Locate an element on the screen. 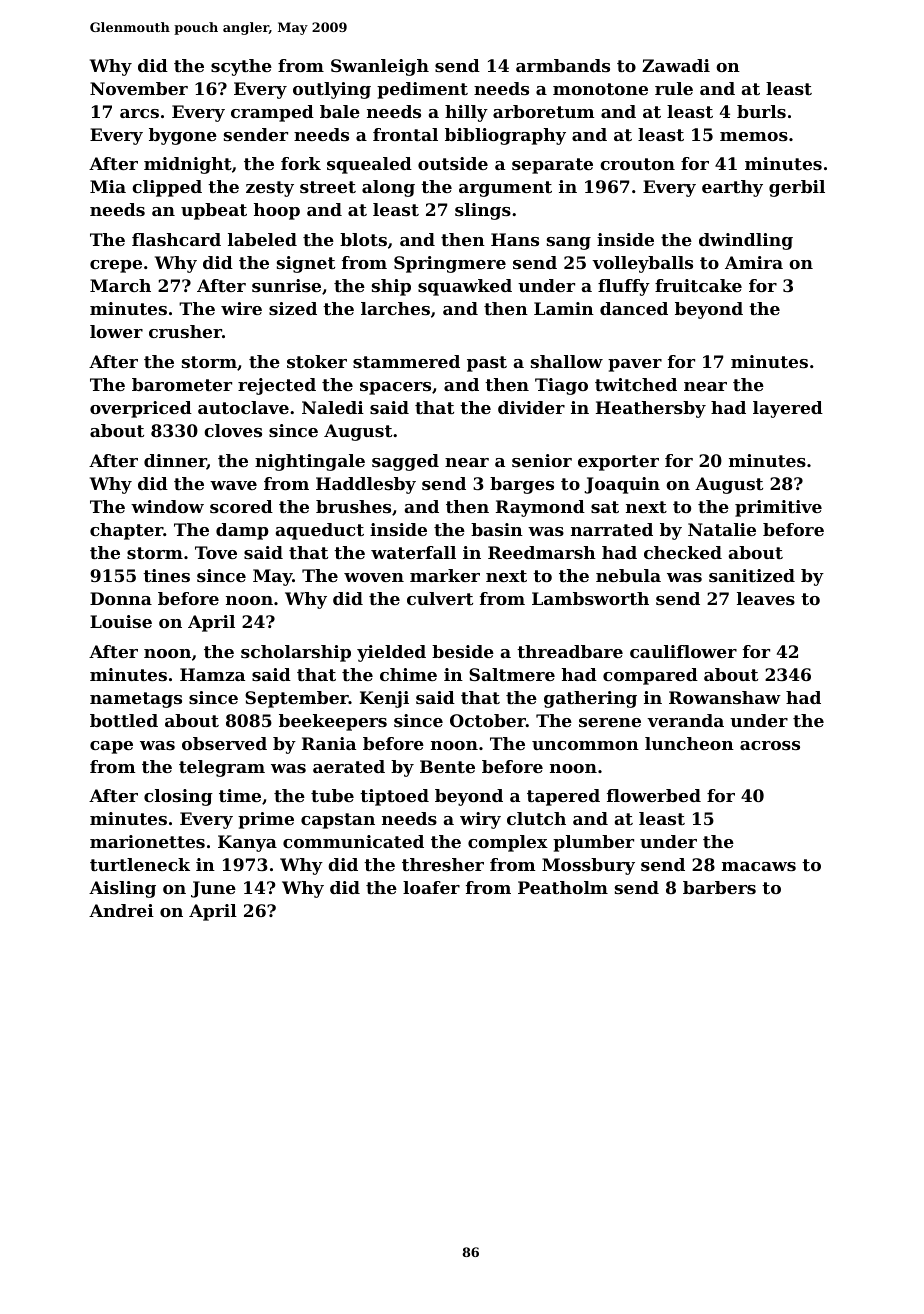  layered is located at coordinates (788, 409).
